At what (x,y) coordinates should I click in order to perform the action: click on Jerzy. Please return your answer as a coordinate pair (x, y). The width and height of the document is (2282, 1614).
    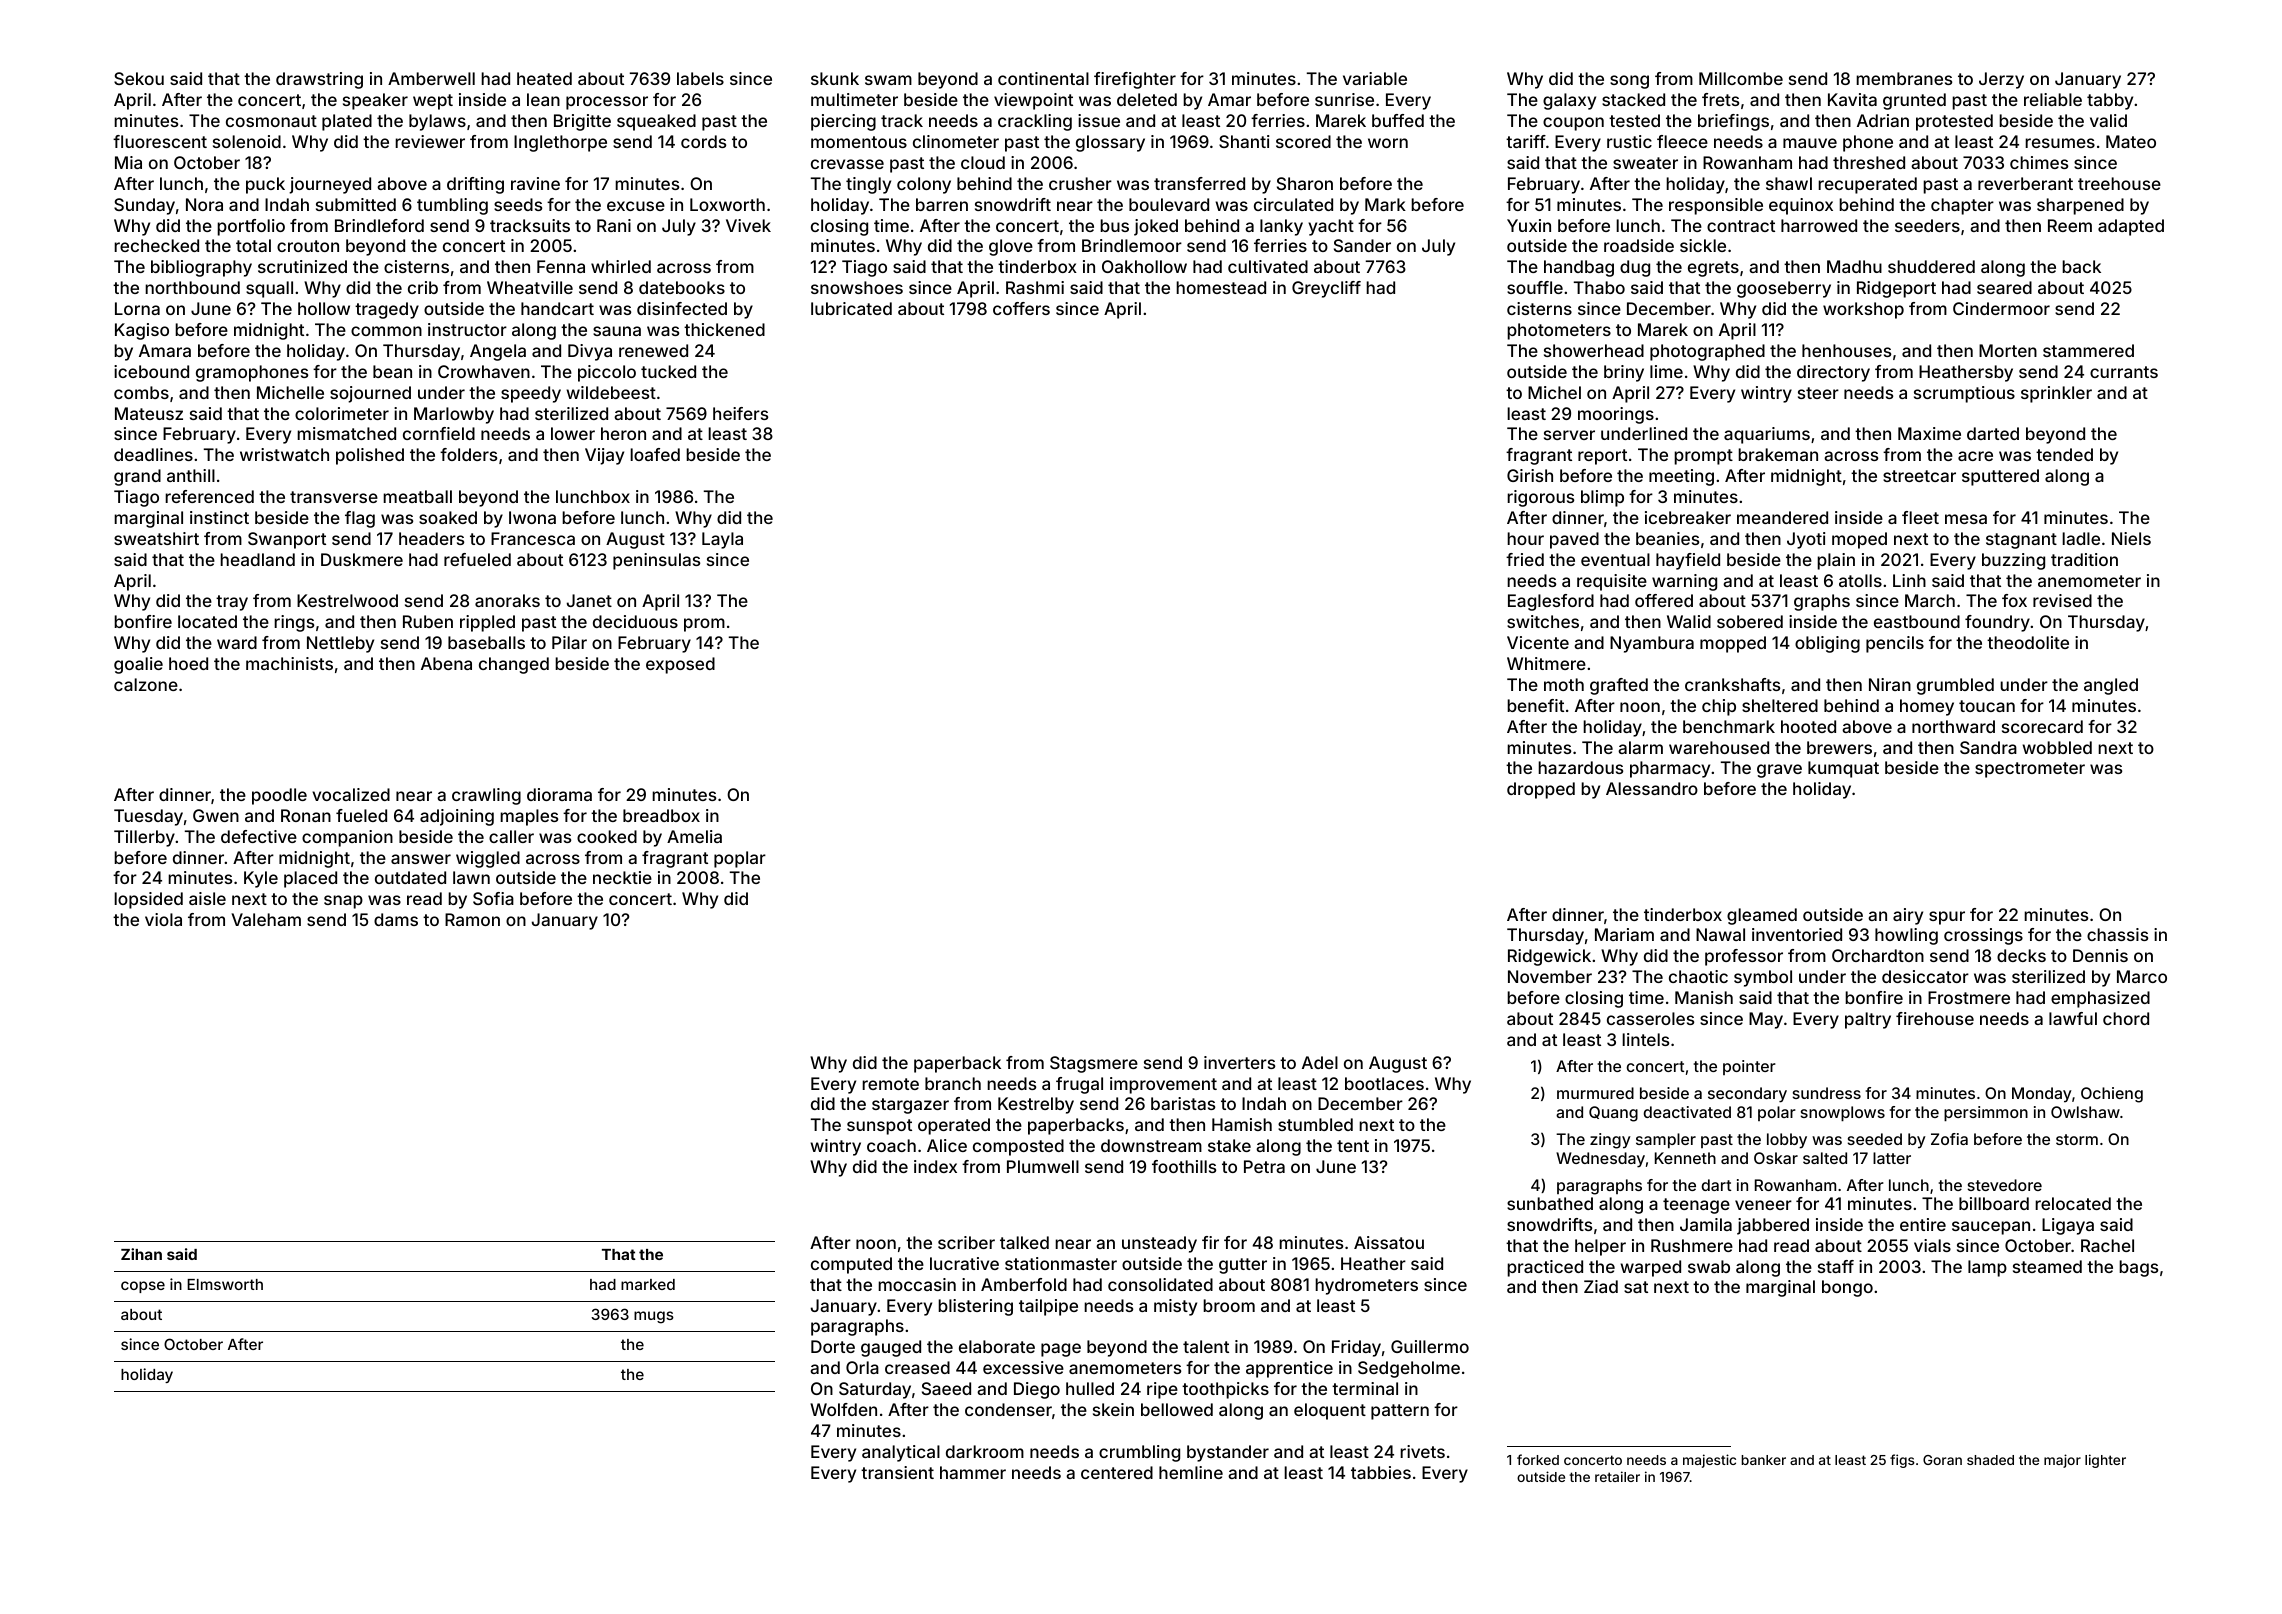
    Looking at the image, I should click on (2001, 80).
